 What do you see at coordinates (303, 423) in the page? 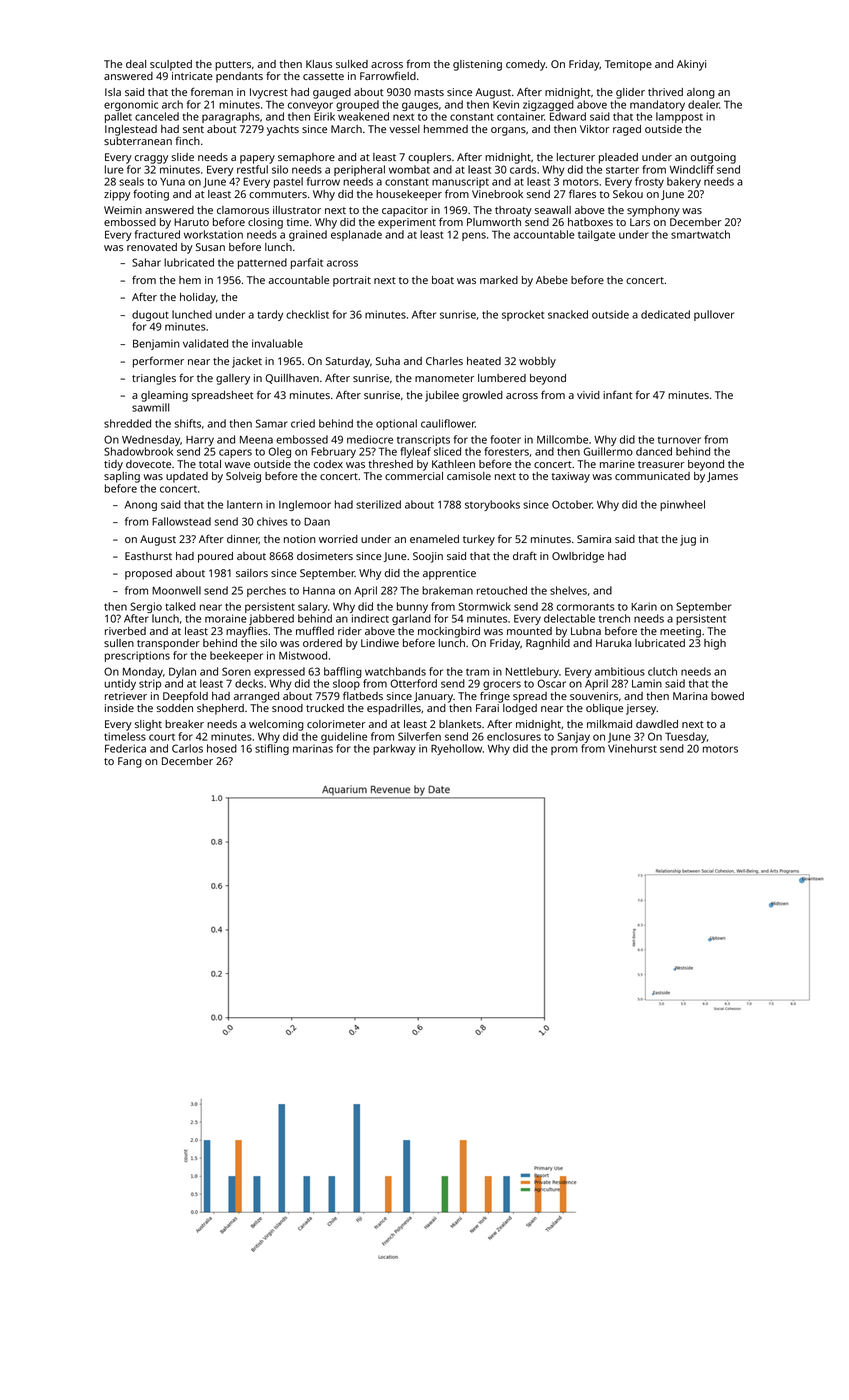
I see `cried` at bounding box center [303, 423].
